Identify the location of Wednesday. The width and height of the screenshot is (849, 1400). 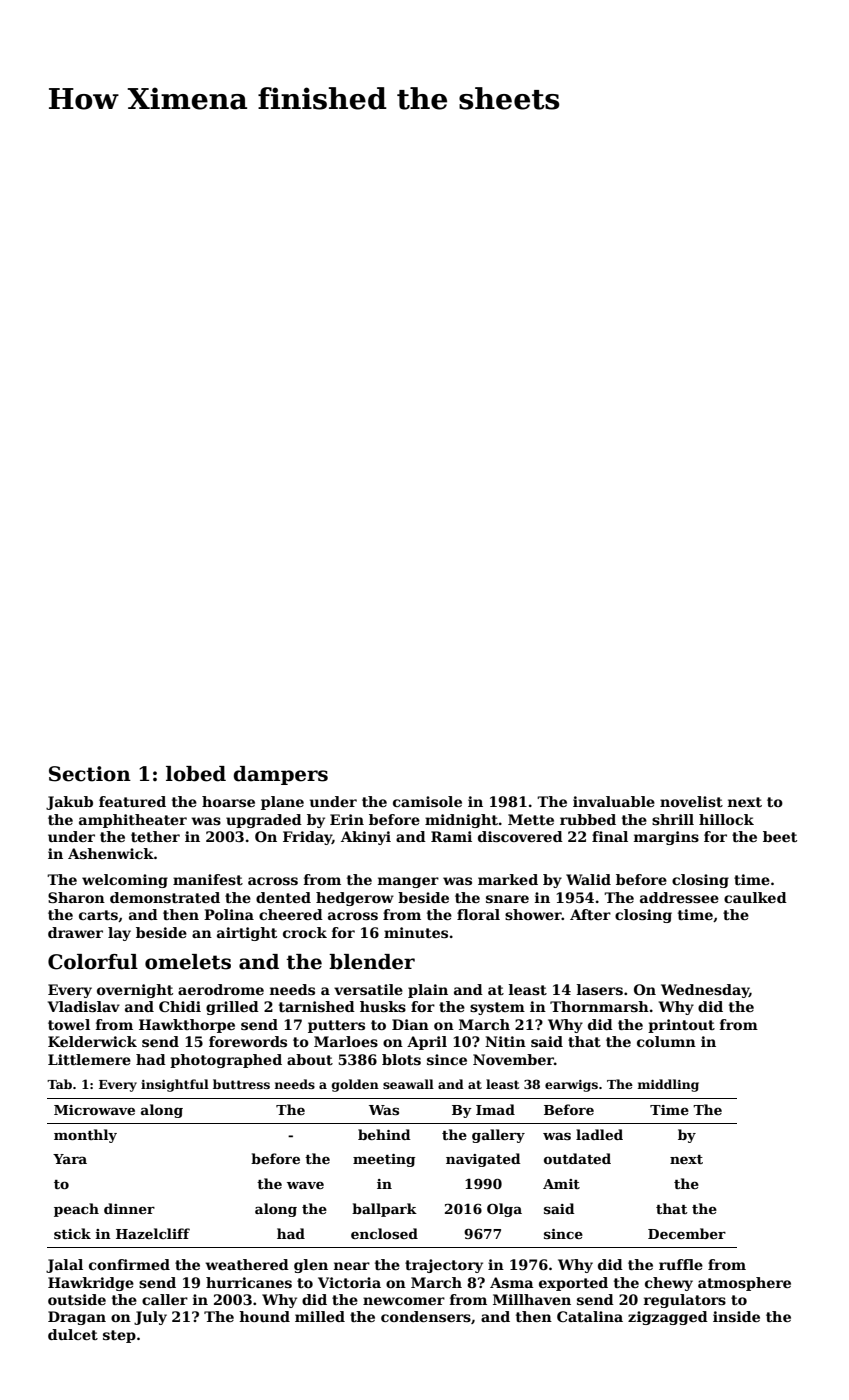
(705, 991).
